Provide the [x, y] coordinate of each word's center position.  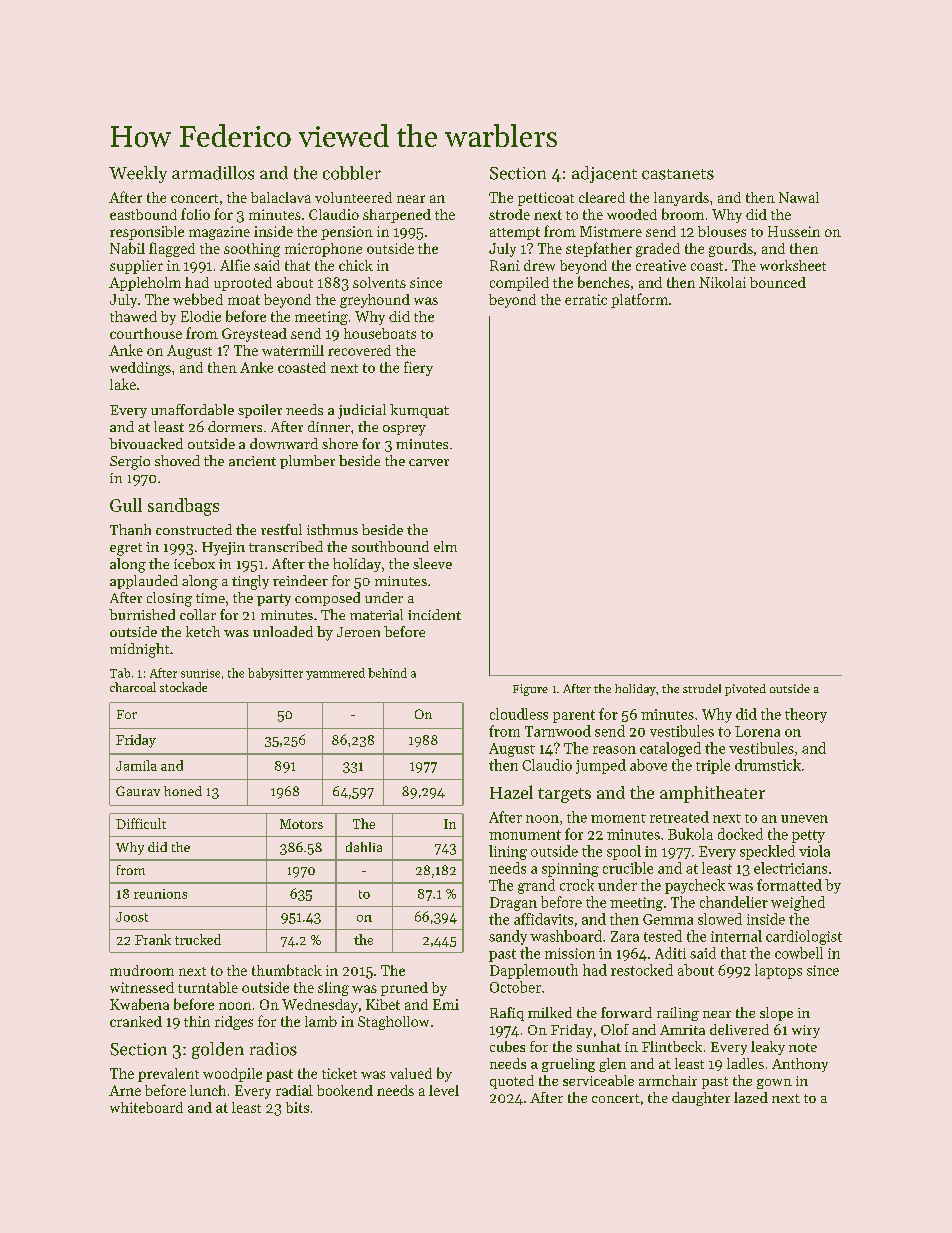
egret [126, 549]
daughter [701, 1099]
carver [429, 462]
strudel [702, 688]
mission [570, 953]
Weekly [138, 174]
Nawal [799, 197]
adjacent [604, 174]
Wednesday [320, 1006]
